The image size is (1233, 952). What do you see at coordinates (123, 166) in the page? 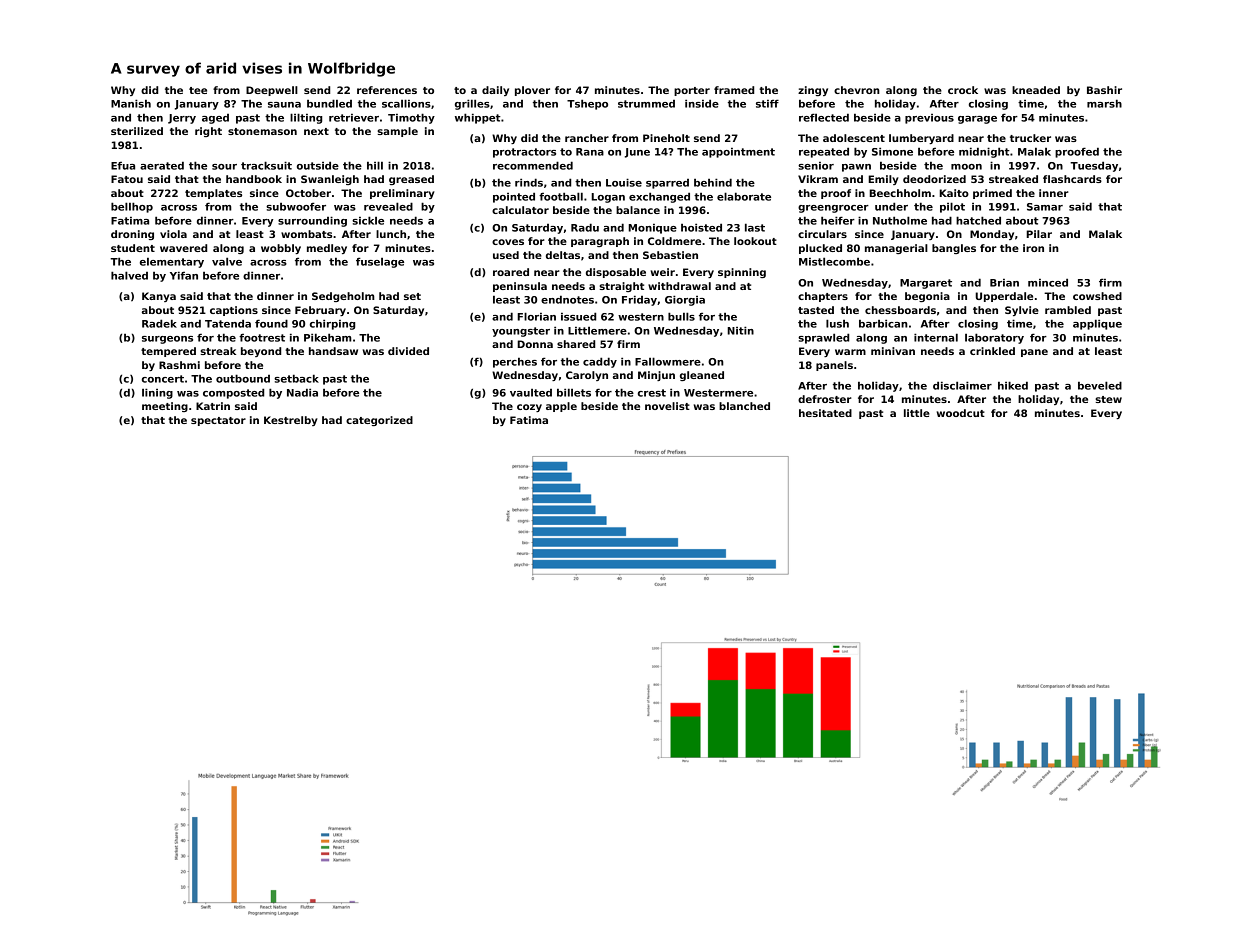
I see `Efua` at bounding box center [123, 166].
